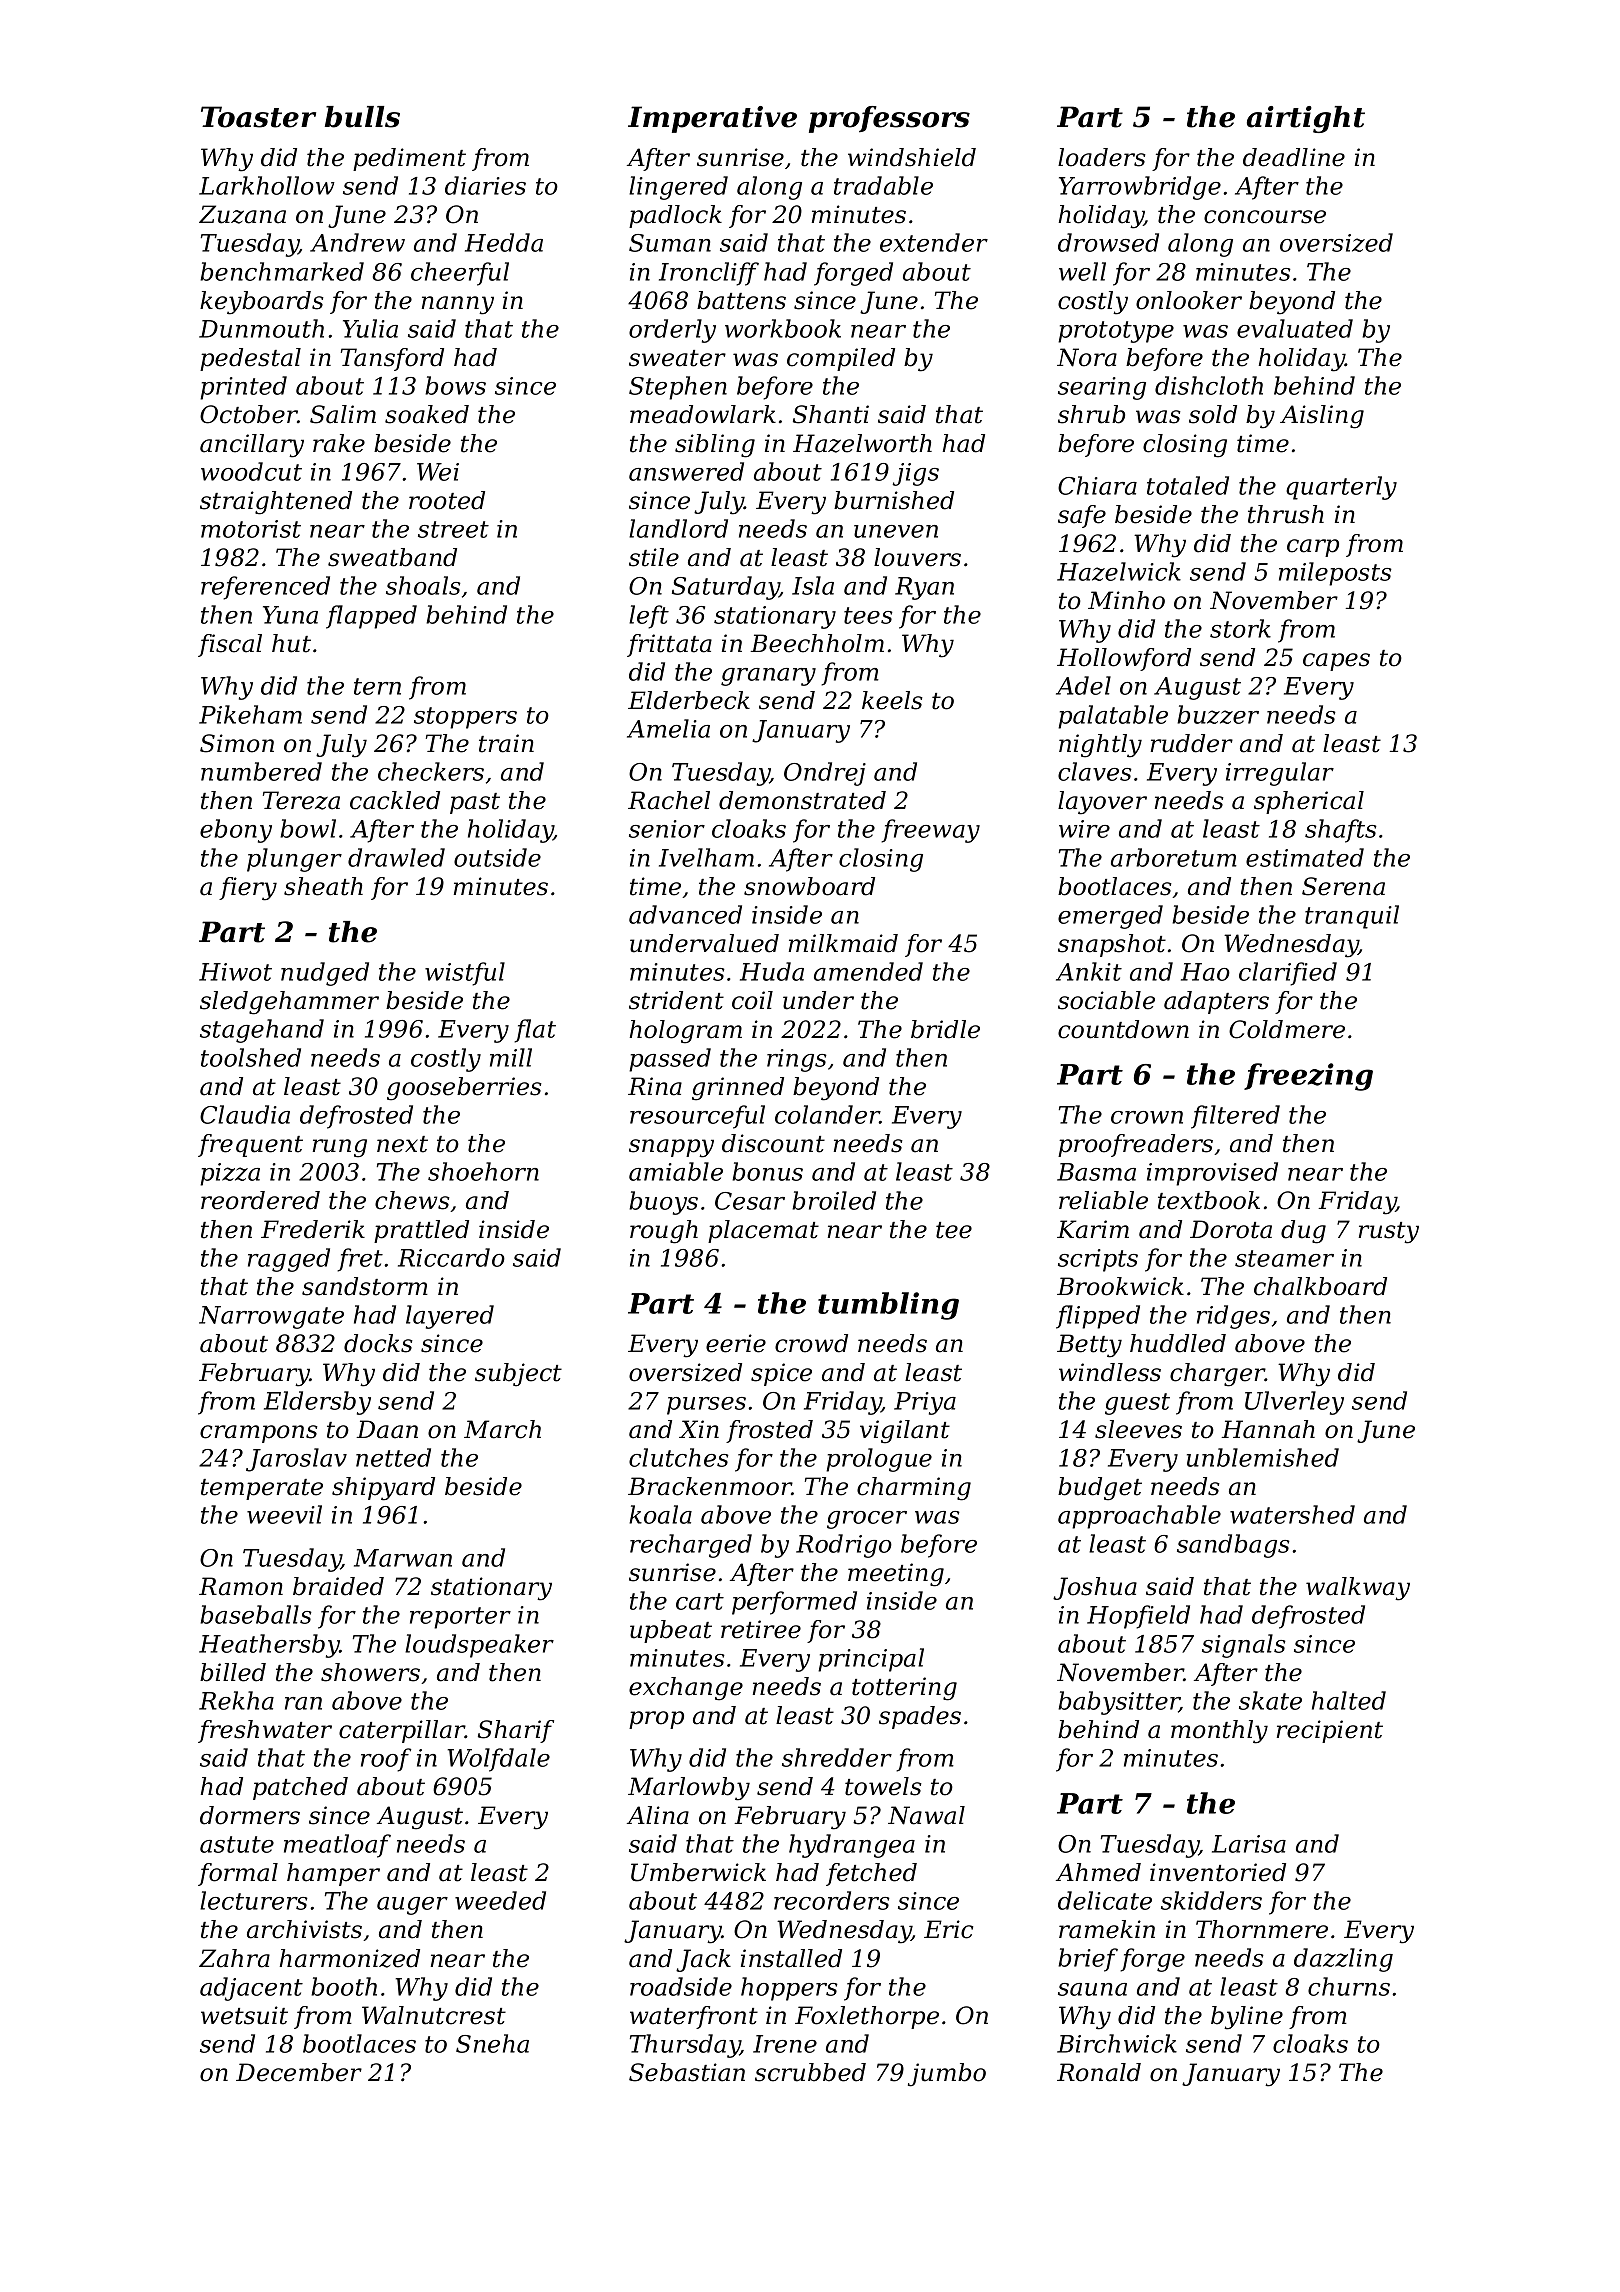 The image size is (1620, 2292). What do you see at coordinates (236, 831) in the page?
I see `ebony` at bounding box center [236, 831].
